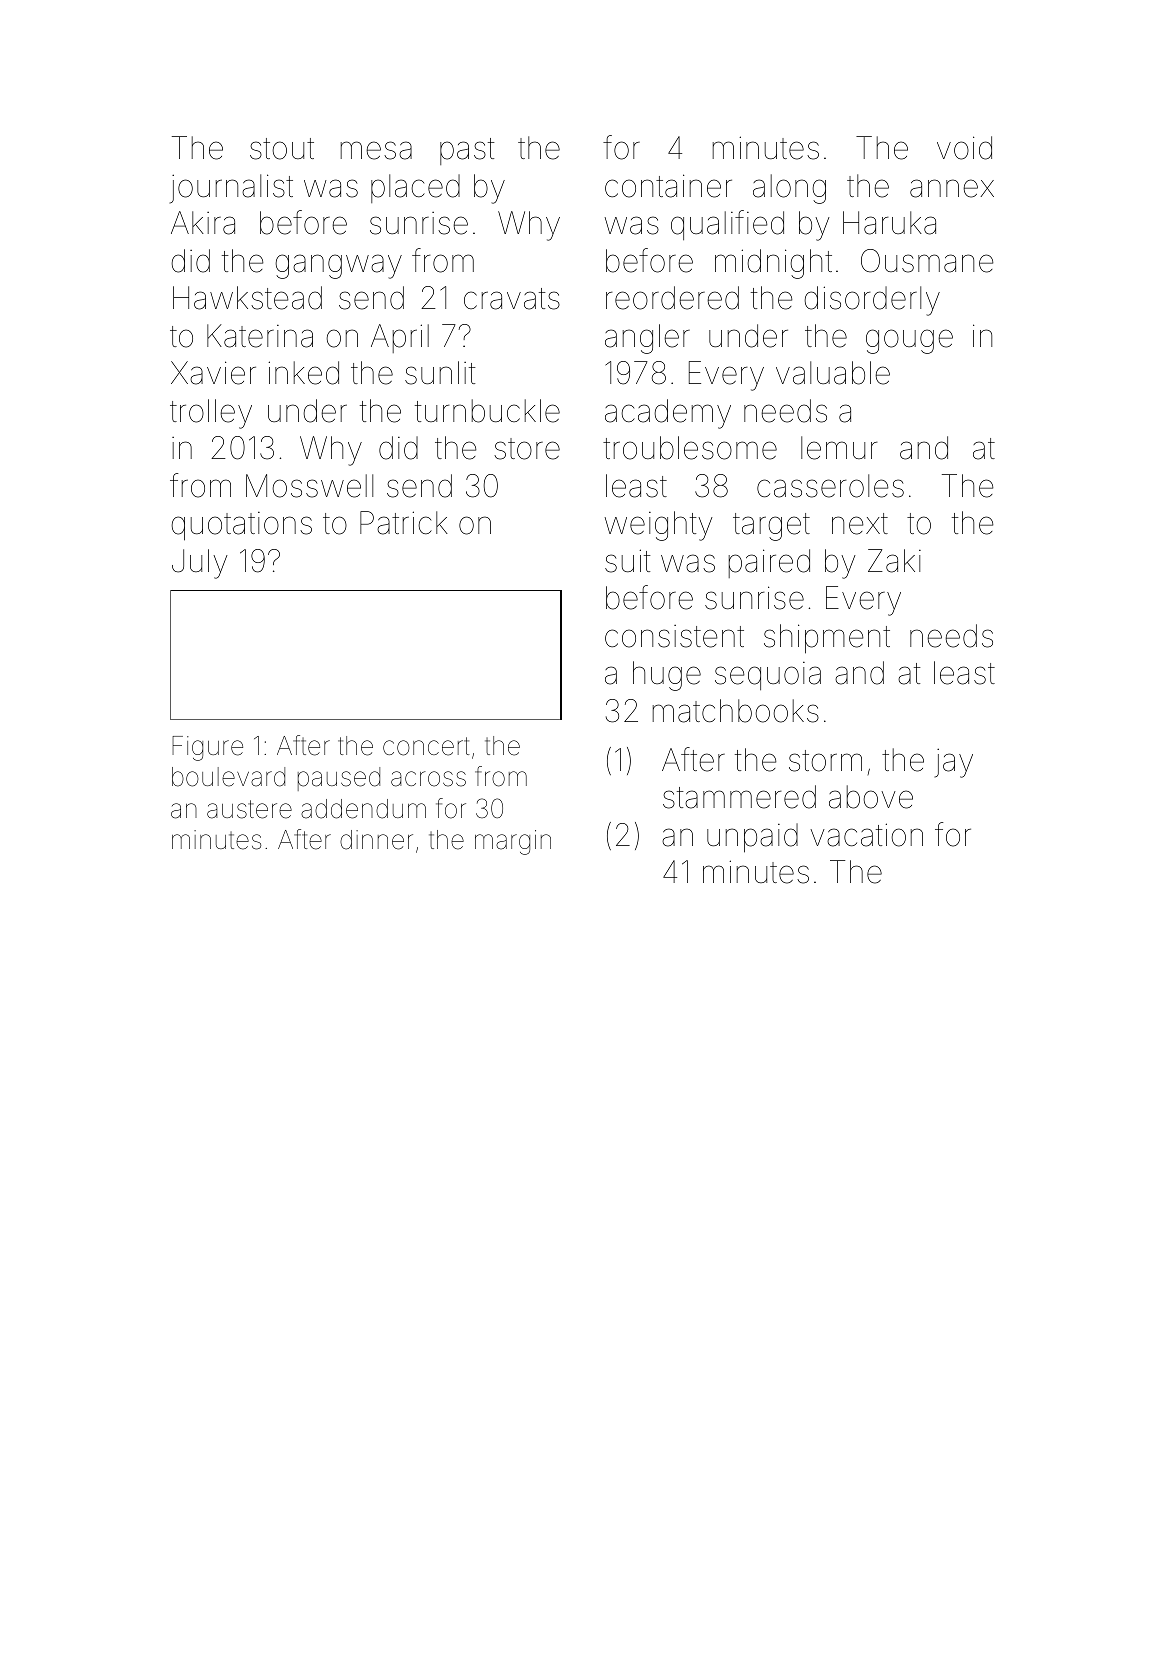  Describe the element at coordinates (260, 336) in the page. I see `Katerina` at that location.
